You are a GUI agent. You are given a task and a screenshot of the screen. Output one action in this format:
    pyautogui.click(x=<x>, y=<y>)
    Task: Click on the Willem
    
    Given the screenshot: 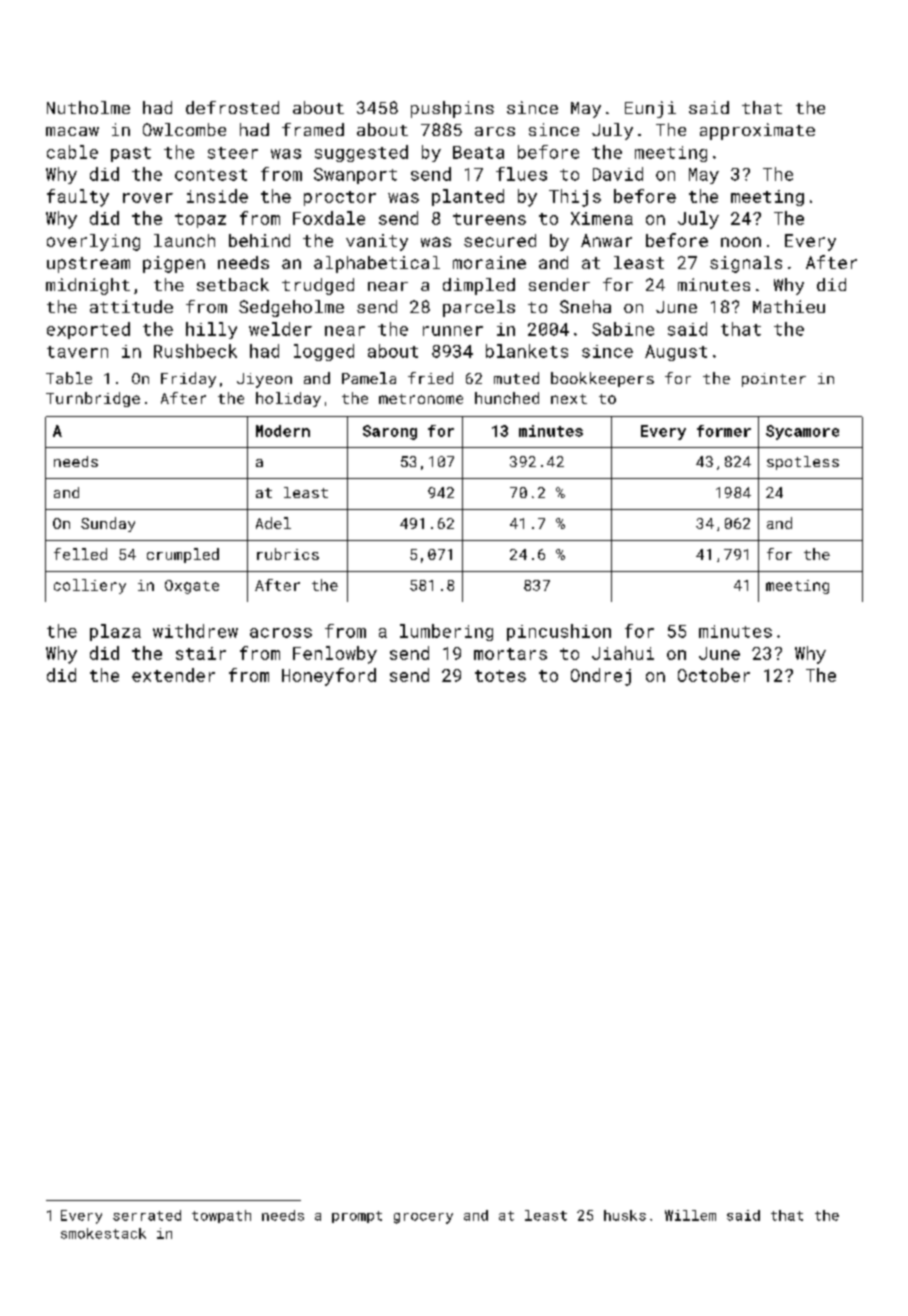 What is the action you would take?
    pyautogui.click(x=690, y=1215)
